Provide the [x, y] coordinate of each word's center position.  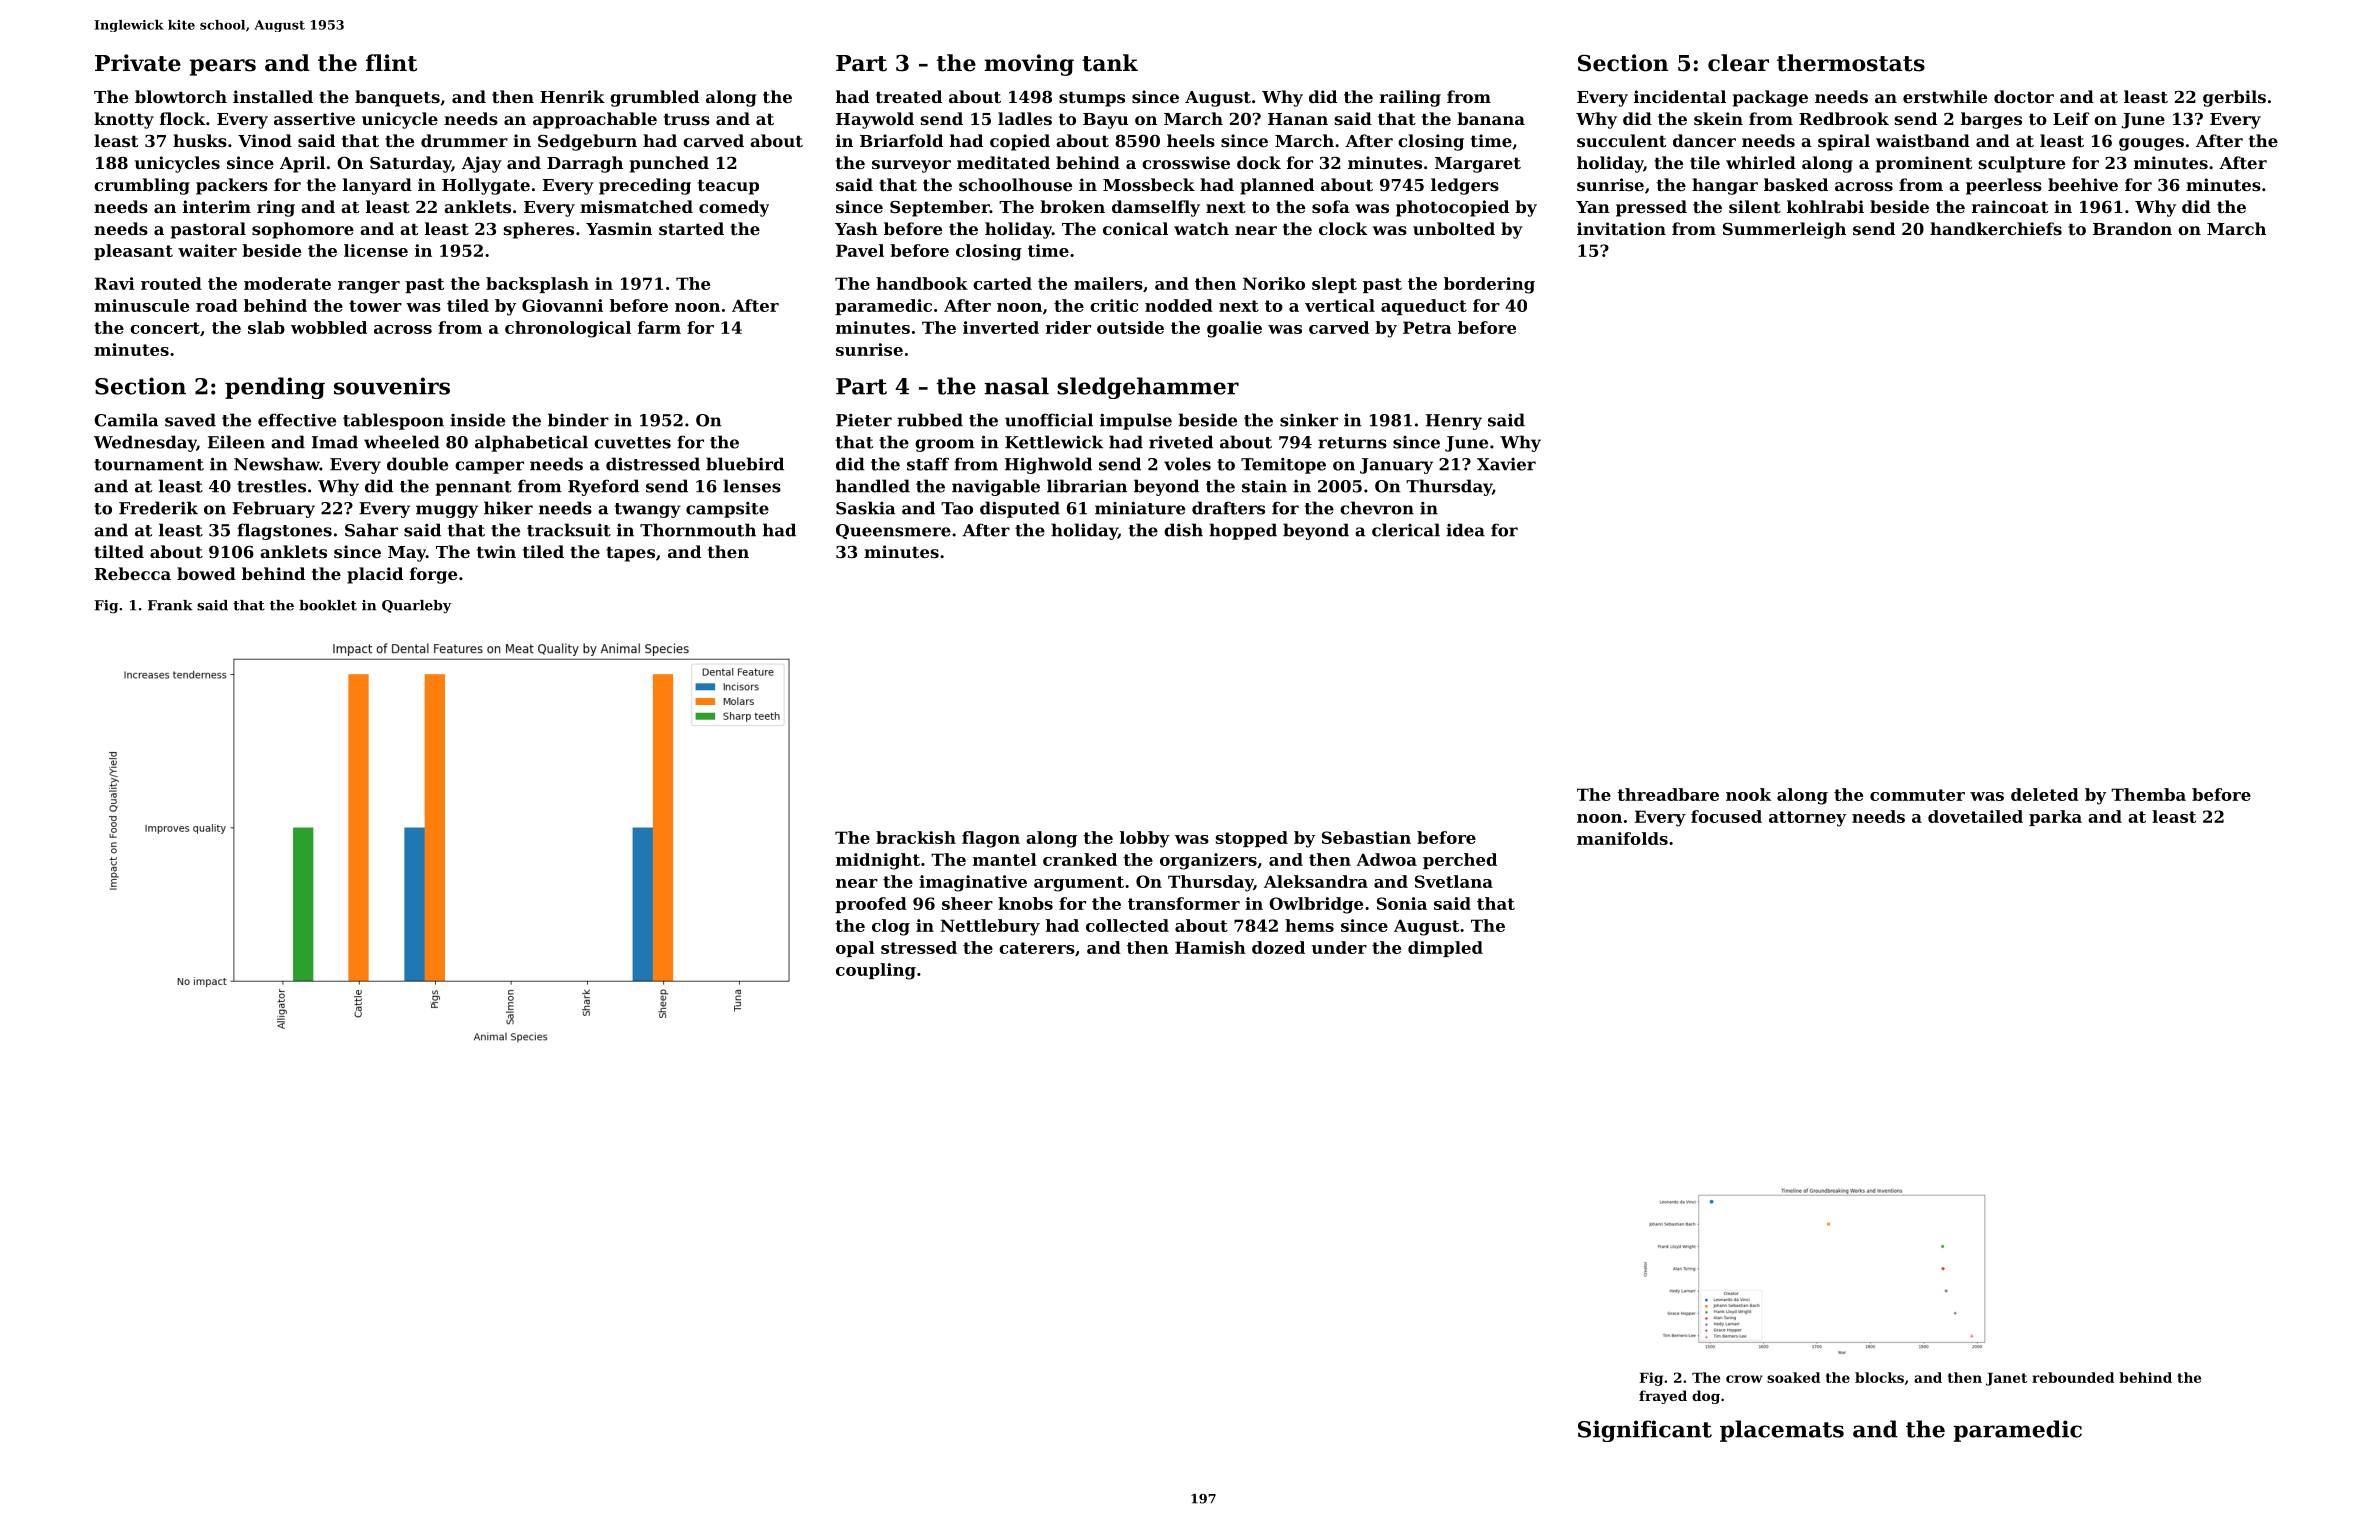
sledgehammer [1148, 388]
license [376, 250]
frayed [1663, 1397]
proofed [871, 905]
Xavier [1506, 464]
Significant [1645, 1431]
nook [1748, 794]
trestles [271, 486]
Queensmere [893, 531]
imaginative [973, 883]
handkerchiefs [1996, 228]
